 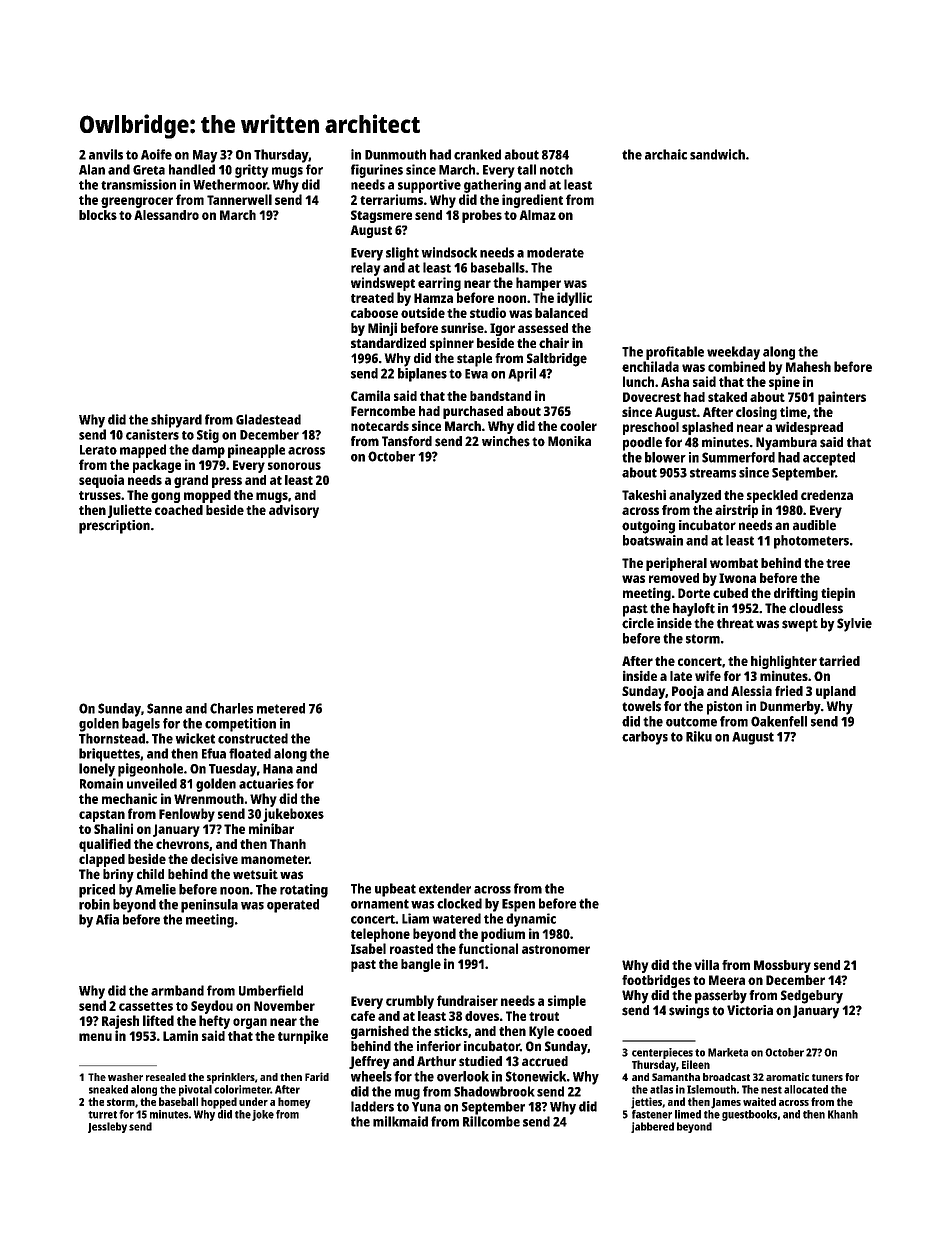 What do you see at coordinates (695, 496) in the document?
I see `analyzed` at bounding box center [695, 496].
